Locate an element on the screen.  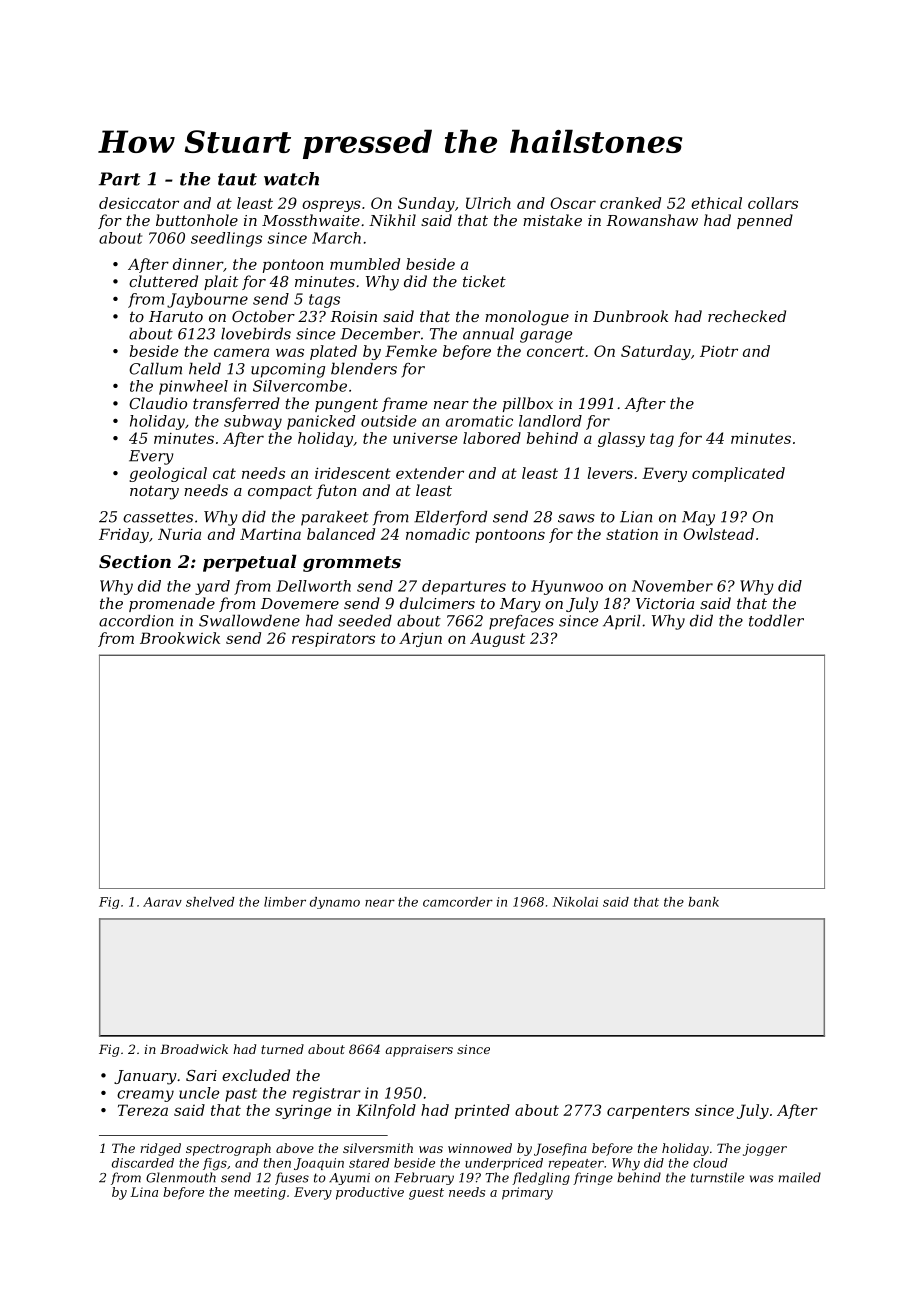
respirators is located at coordinates (333, 640).
